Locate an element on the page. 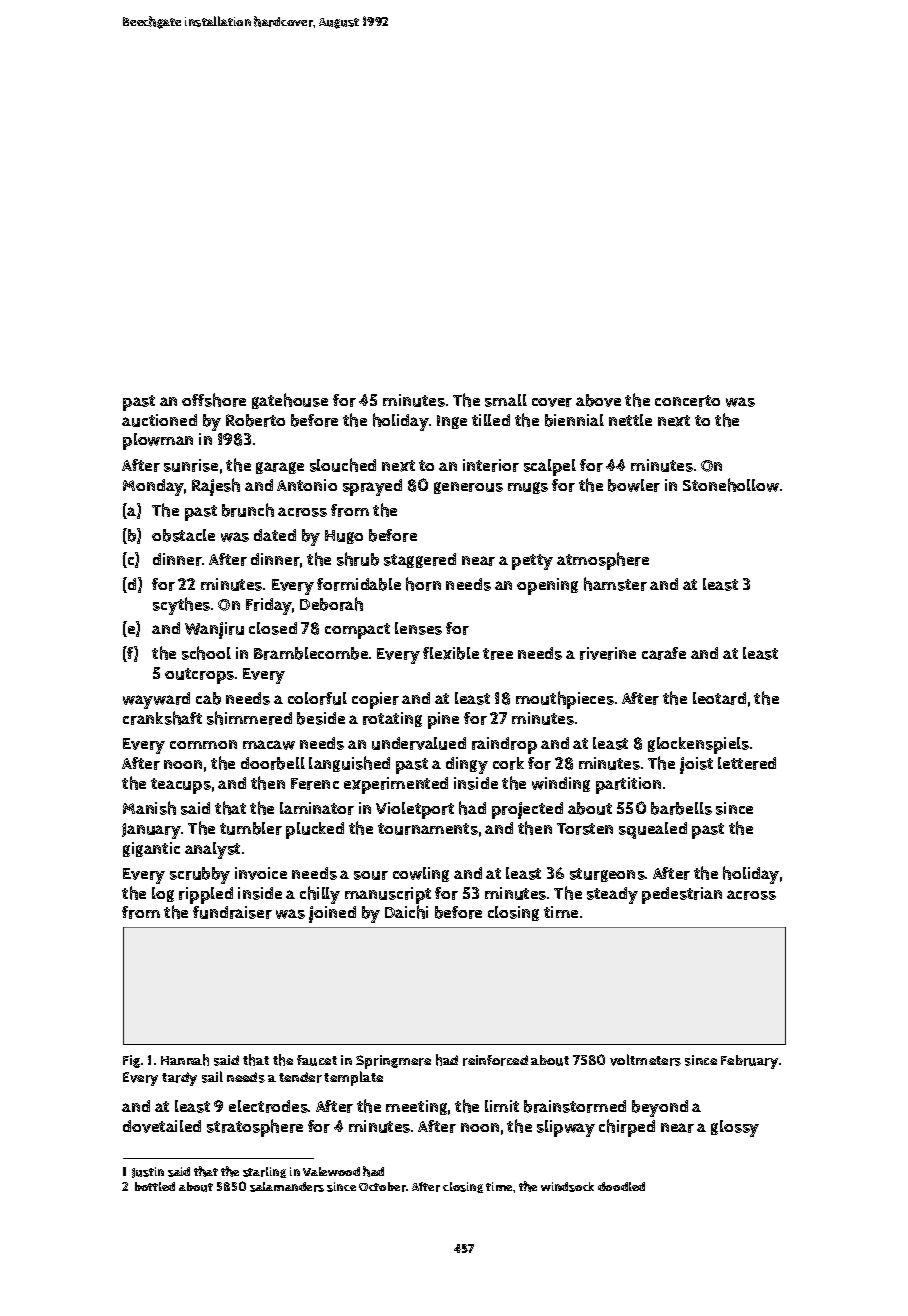 This document has height=1316, width=908. Stonehollow is located at coordinates (731, 485).
